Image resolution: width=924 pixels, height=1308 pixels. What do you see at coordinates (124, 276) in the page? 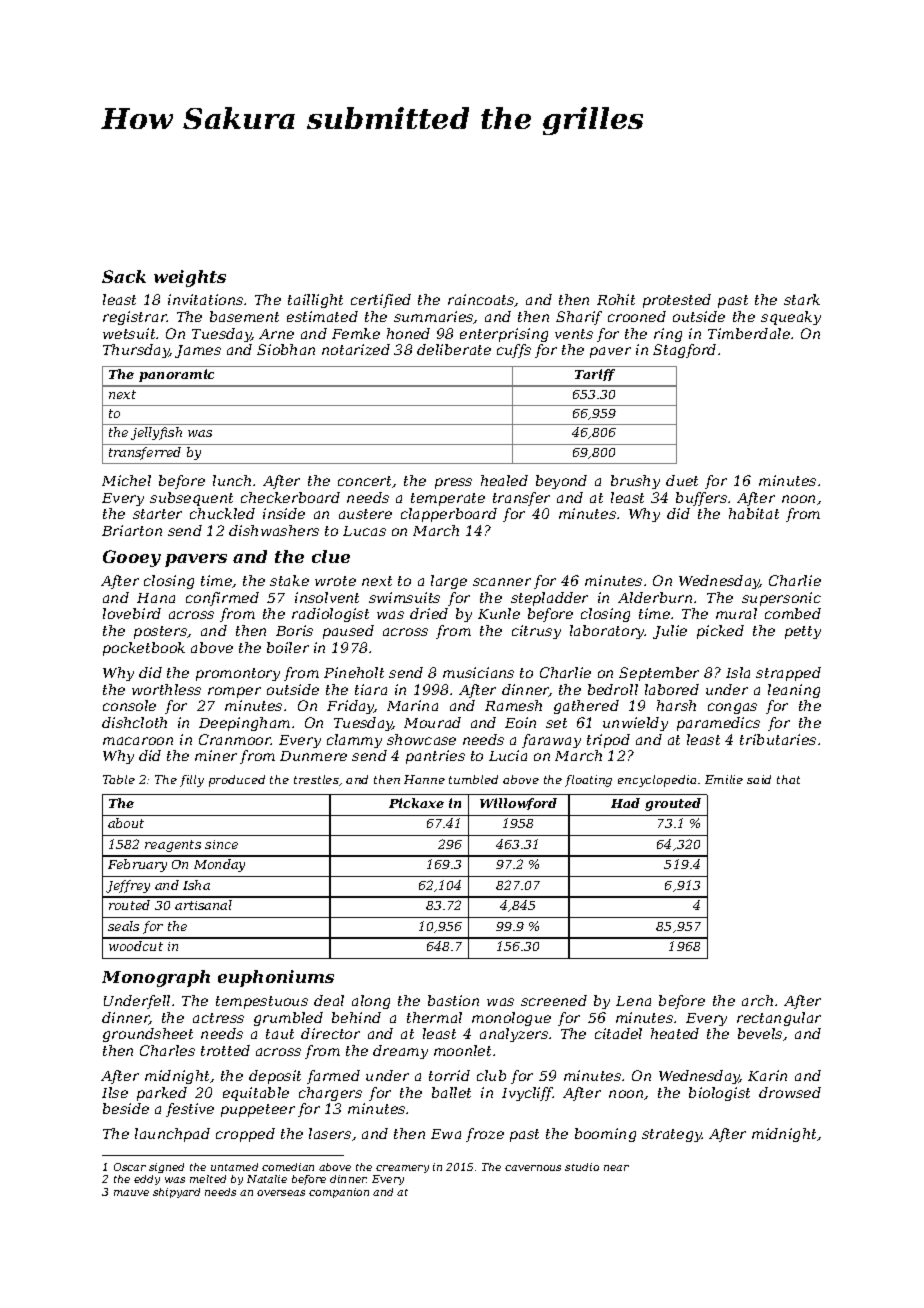
I see `Sack` at bounding box center [124, 276].
